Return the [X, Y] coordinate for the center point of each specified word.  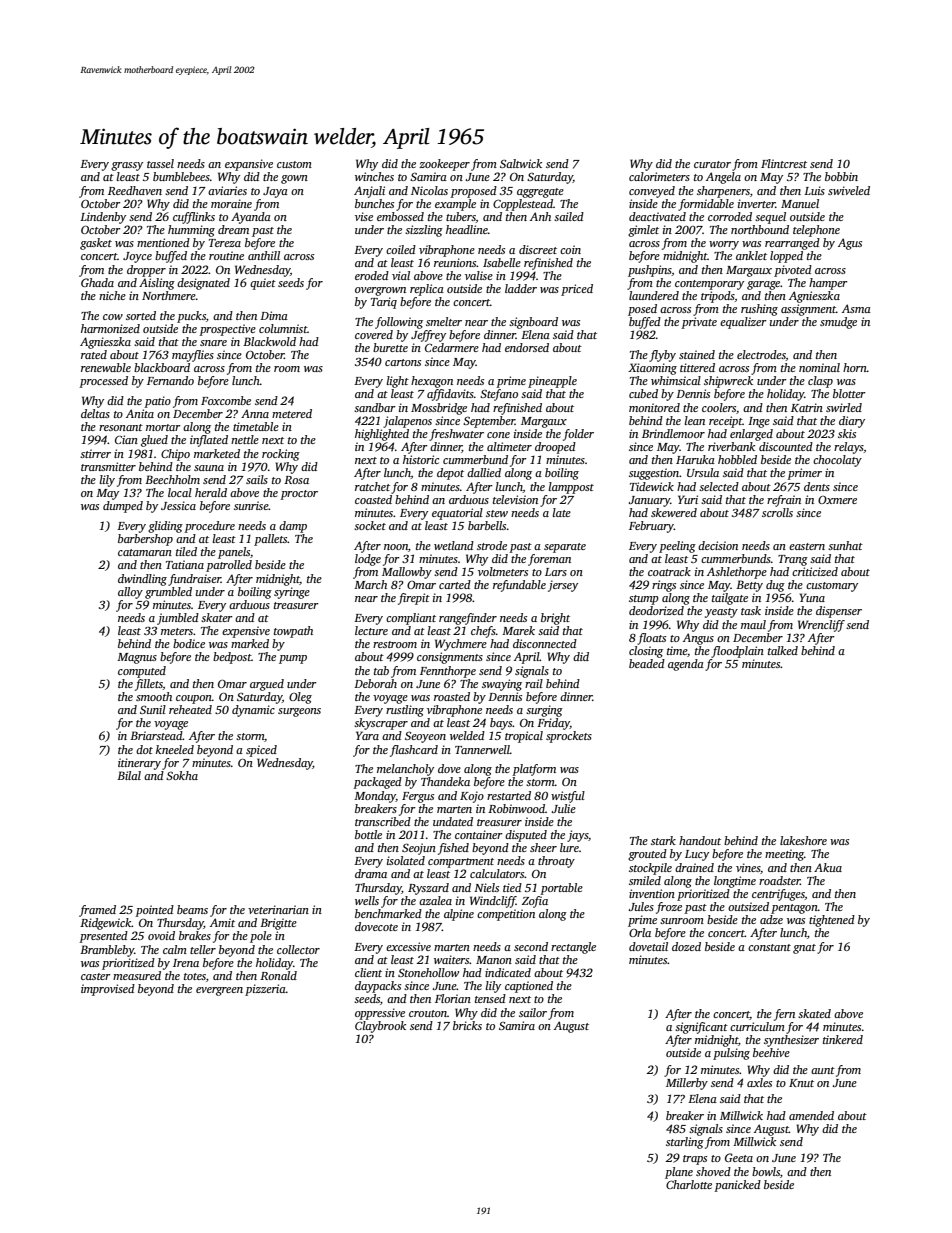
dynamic [253, 711]
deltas [95, 413]
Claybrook [380, 1027]
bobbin [841, 176]
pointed [154, 911]
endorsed [527, 347]
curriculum [757, 1026]
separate [565, 548]
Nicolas [429, 190]
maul [753, 624]
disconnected [545, 643]
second [531, 946]
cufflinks [194, 218]
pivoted [793, 271]
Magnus [137, 658]
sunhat [845, 545]
